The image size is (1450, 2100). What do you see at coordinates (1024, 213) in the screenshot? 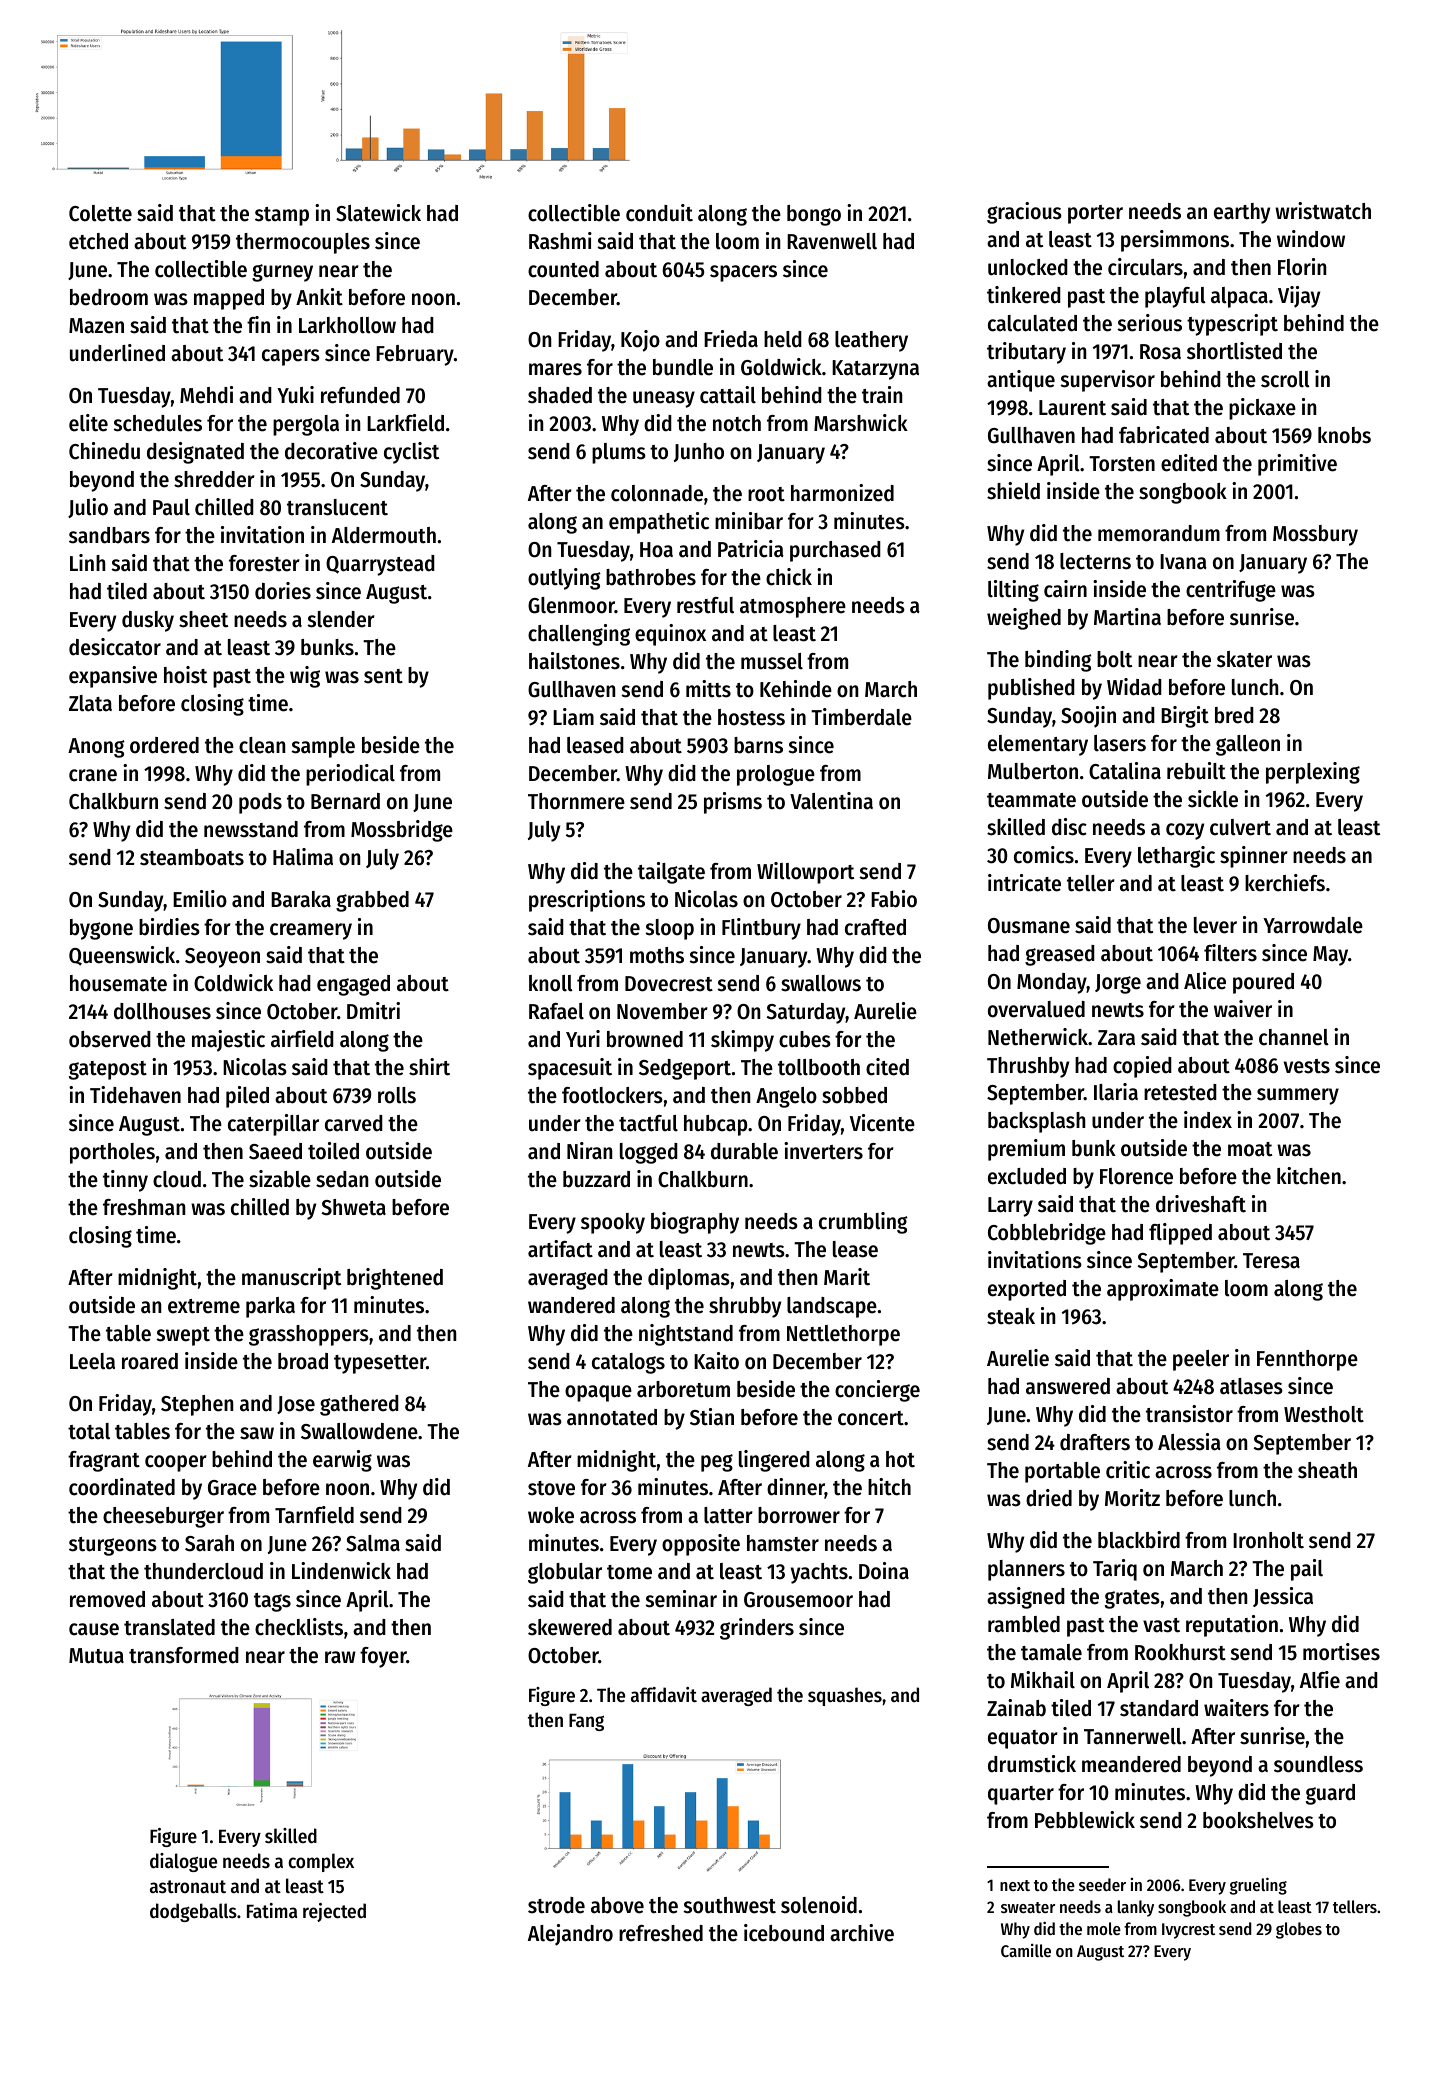
I see `gracious` at bounding box center [1024, 213].
